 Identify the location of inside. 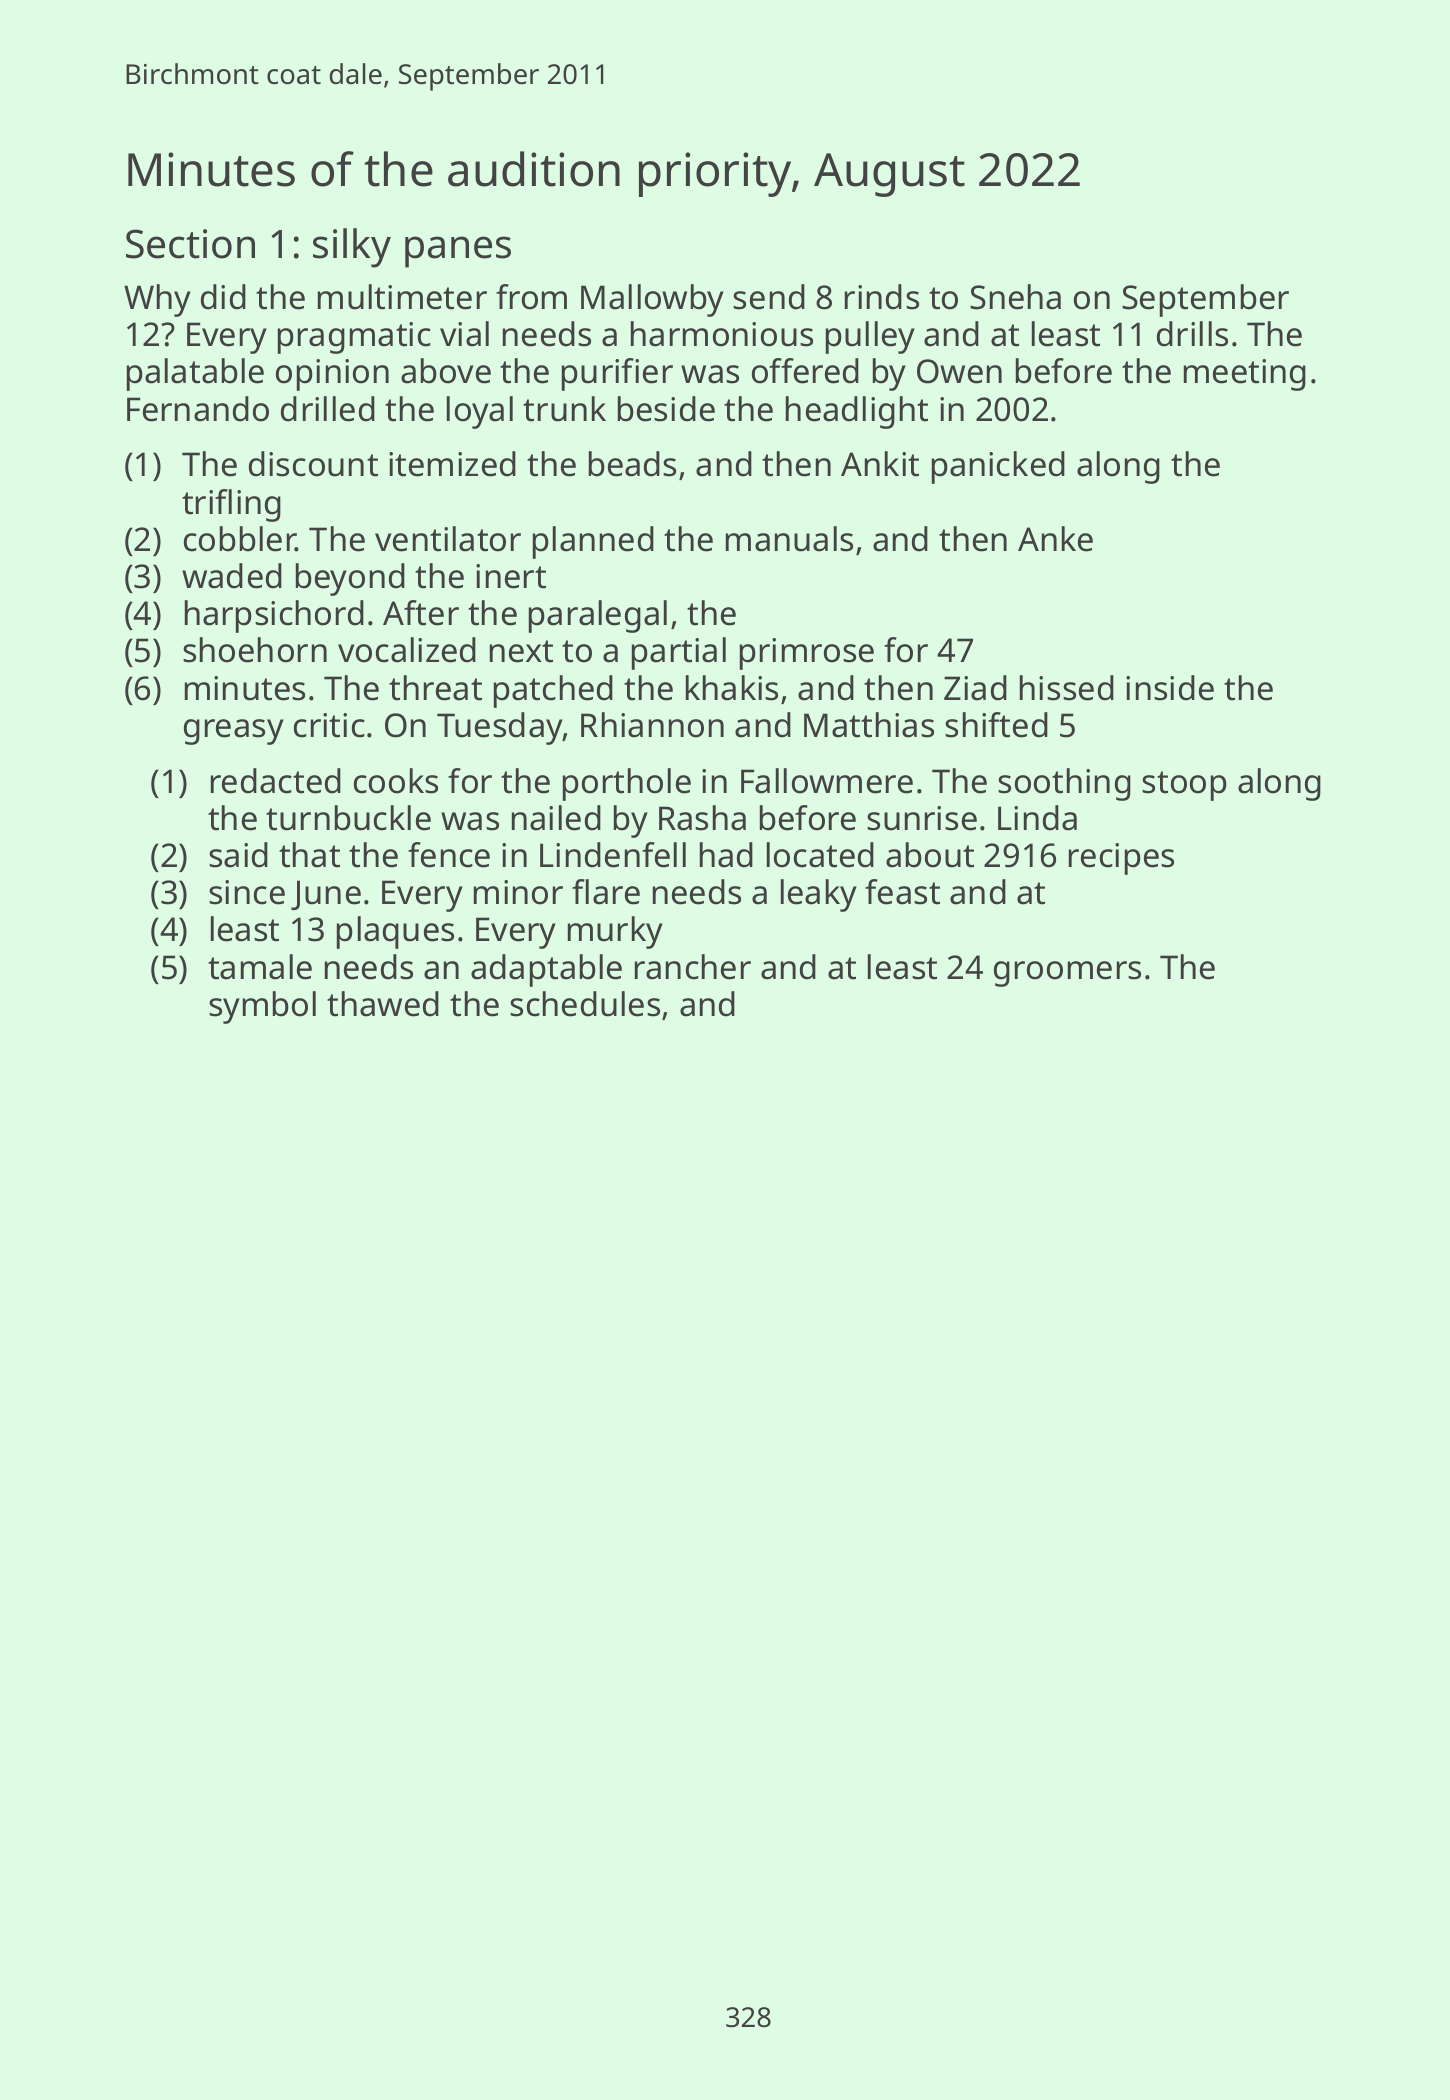
(1170, 688).
